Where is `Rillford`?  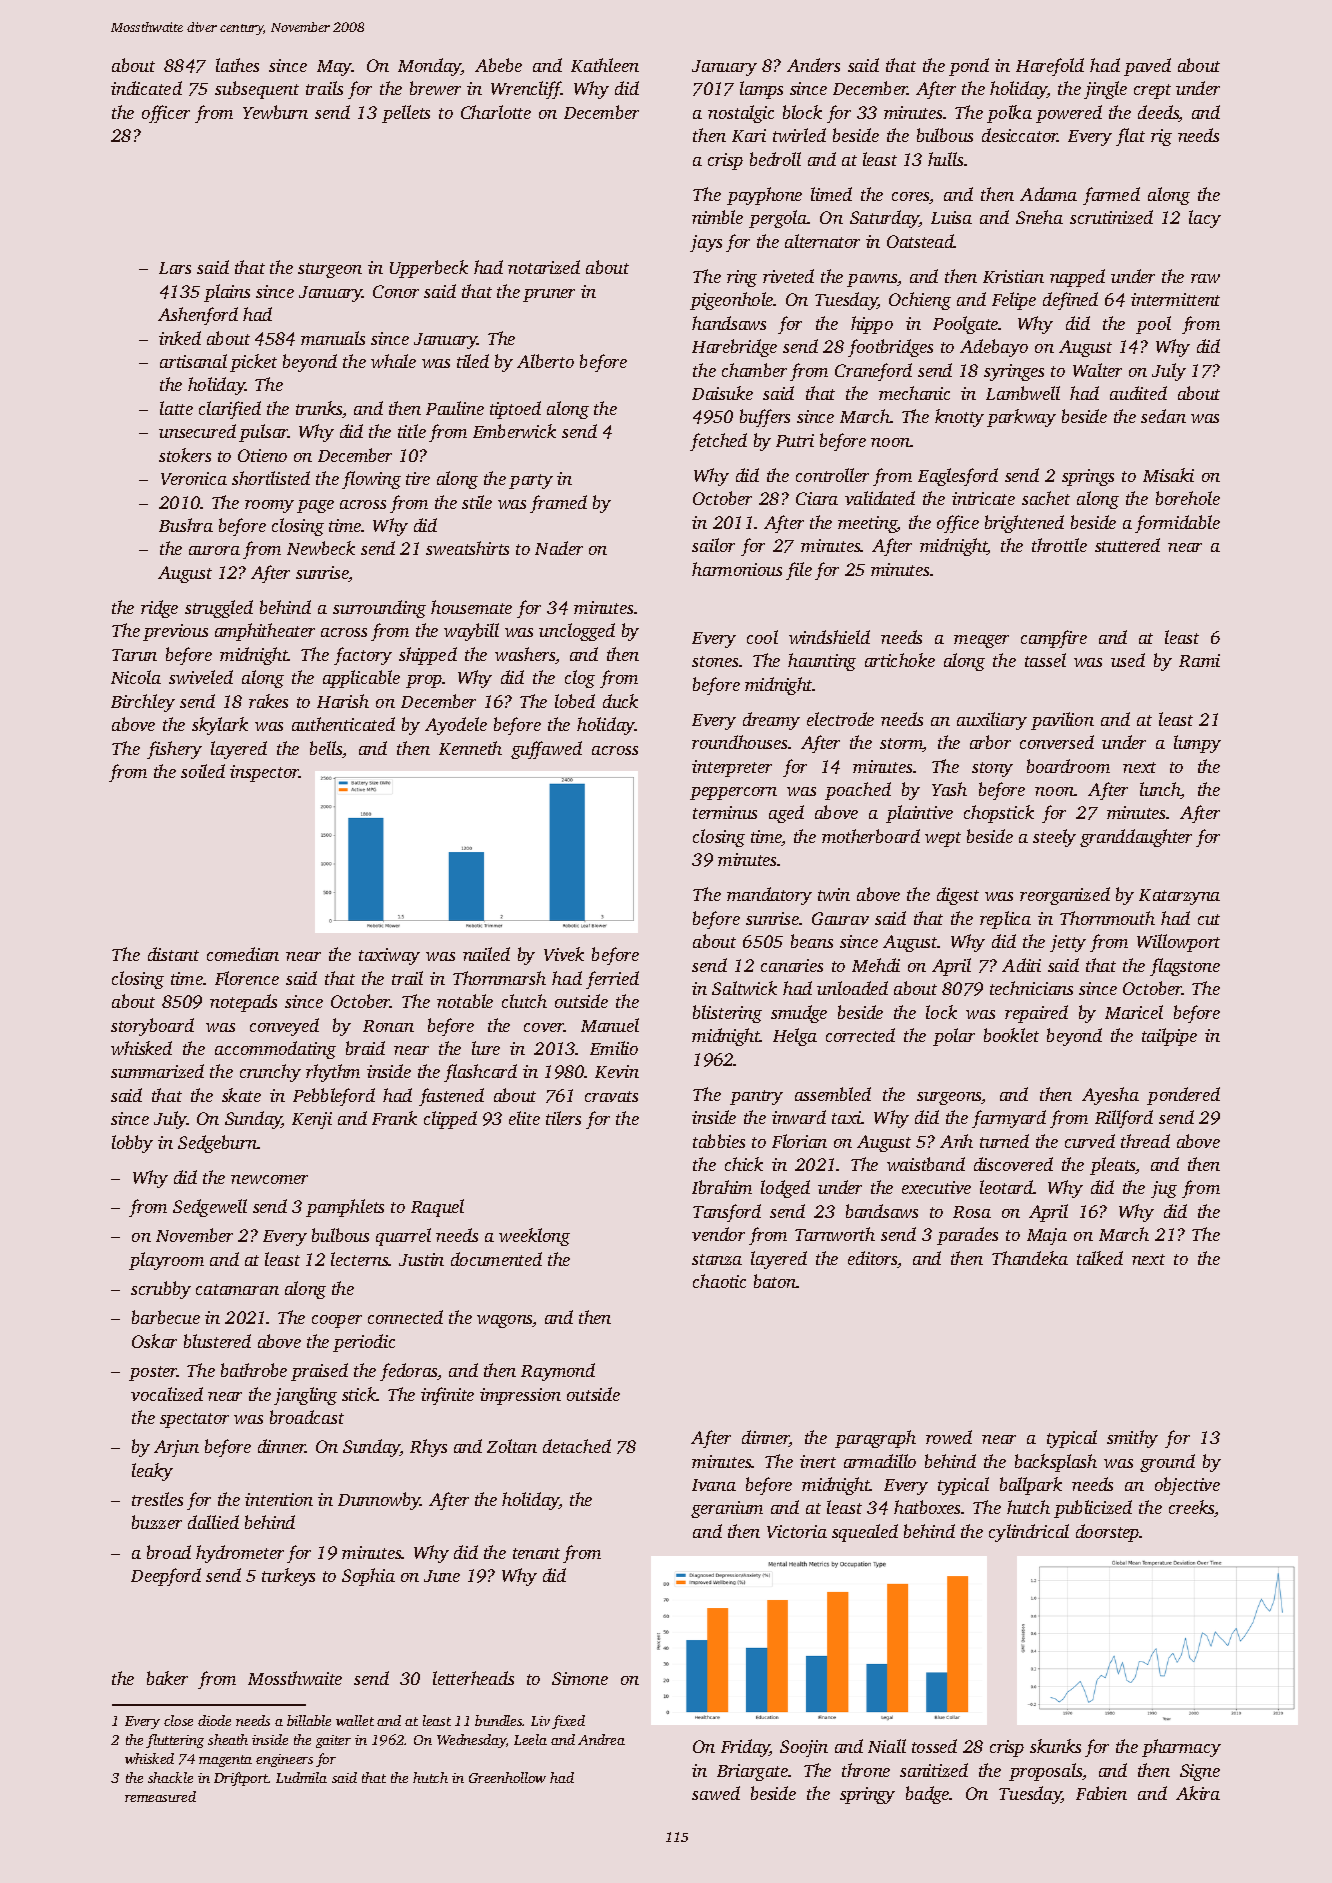 Rillford is located at coordinates (1124, 1119).
